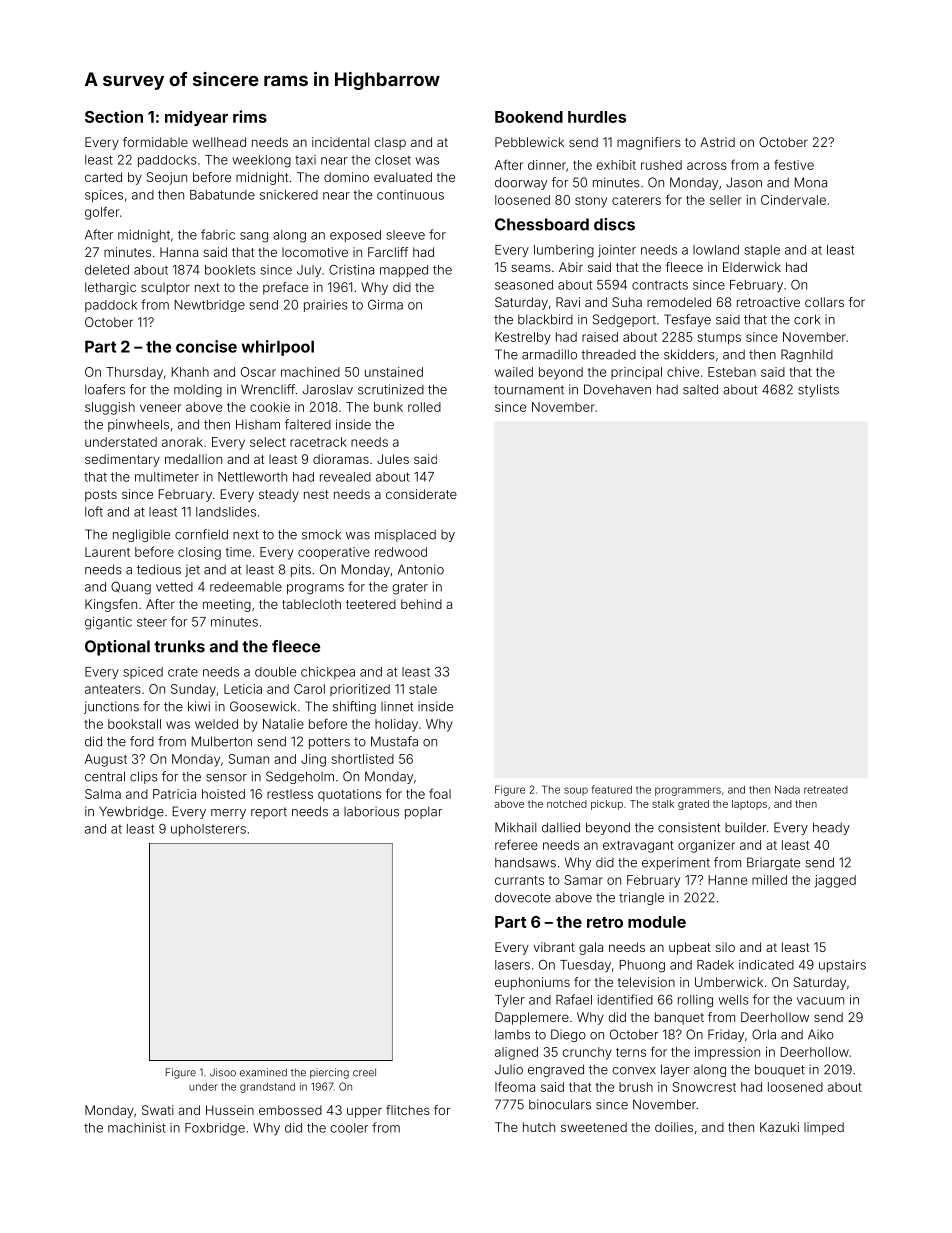 This screenshot has width=952, height=1233. What do you see at coordinates (521, 183) in the screenshot?
I see `doorway` at bounding box center [521, 183].
